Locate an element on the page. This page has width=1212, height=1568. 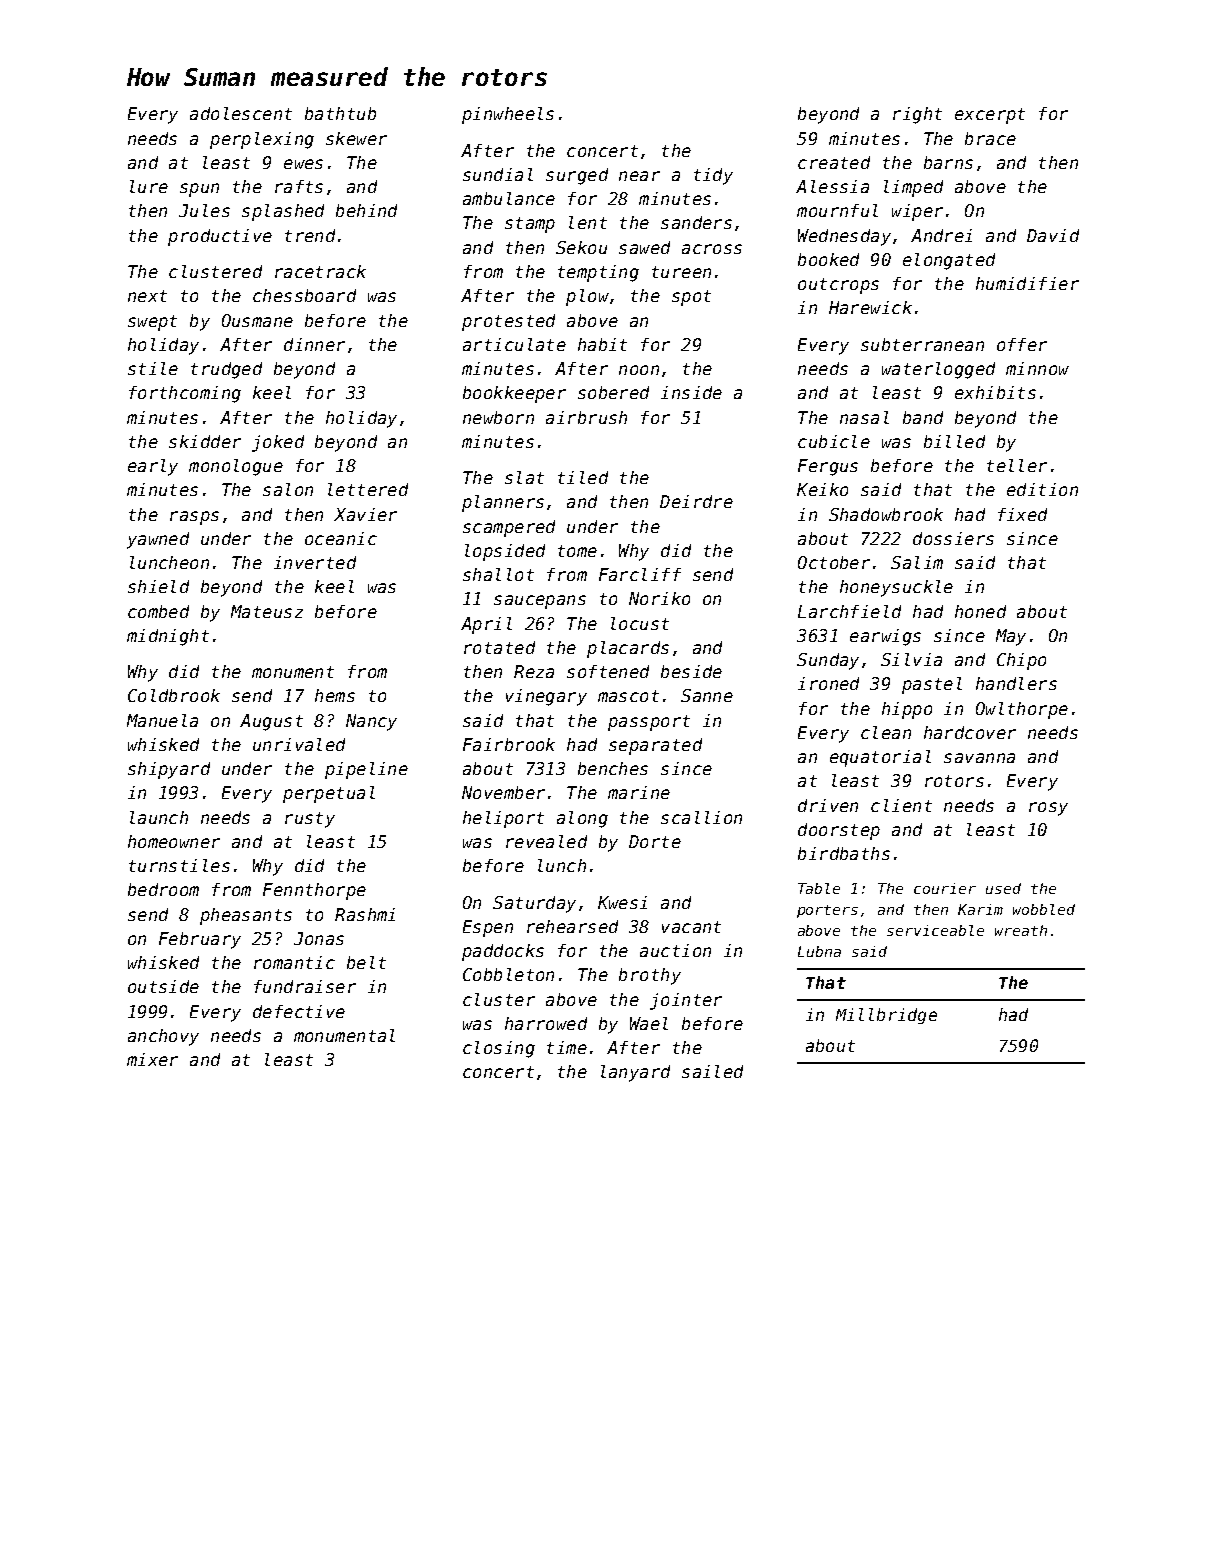
elongated is located at coordinates (949, 261).
